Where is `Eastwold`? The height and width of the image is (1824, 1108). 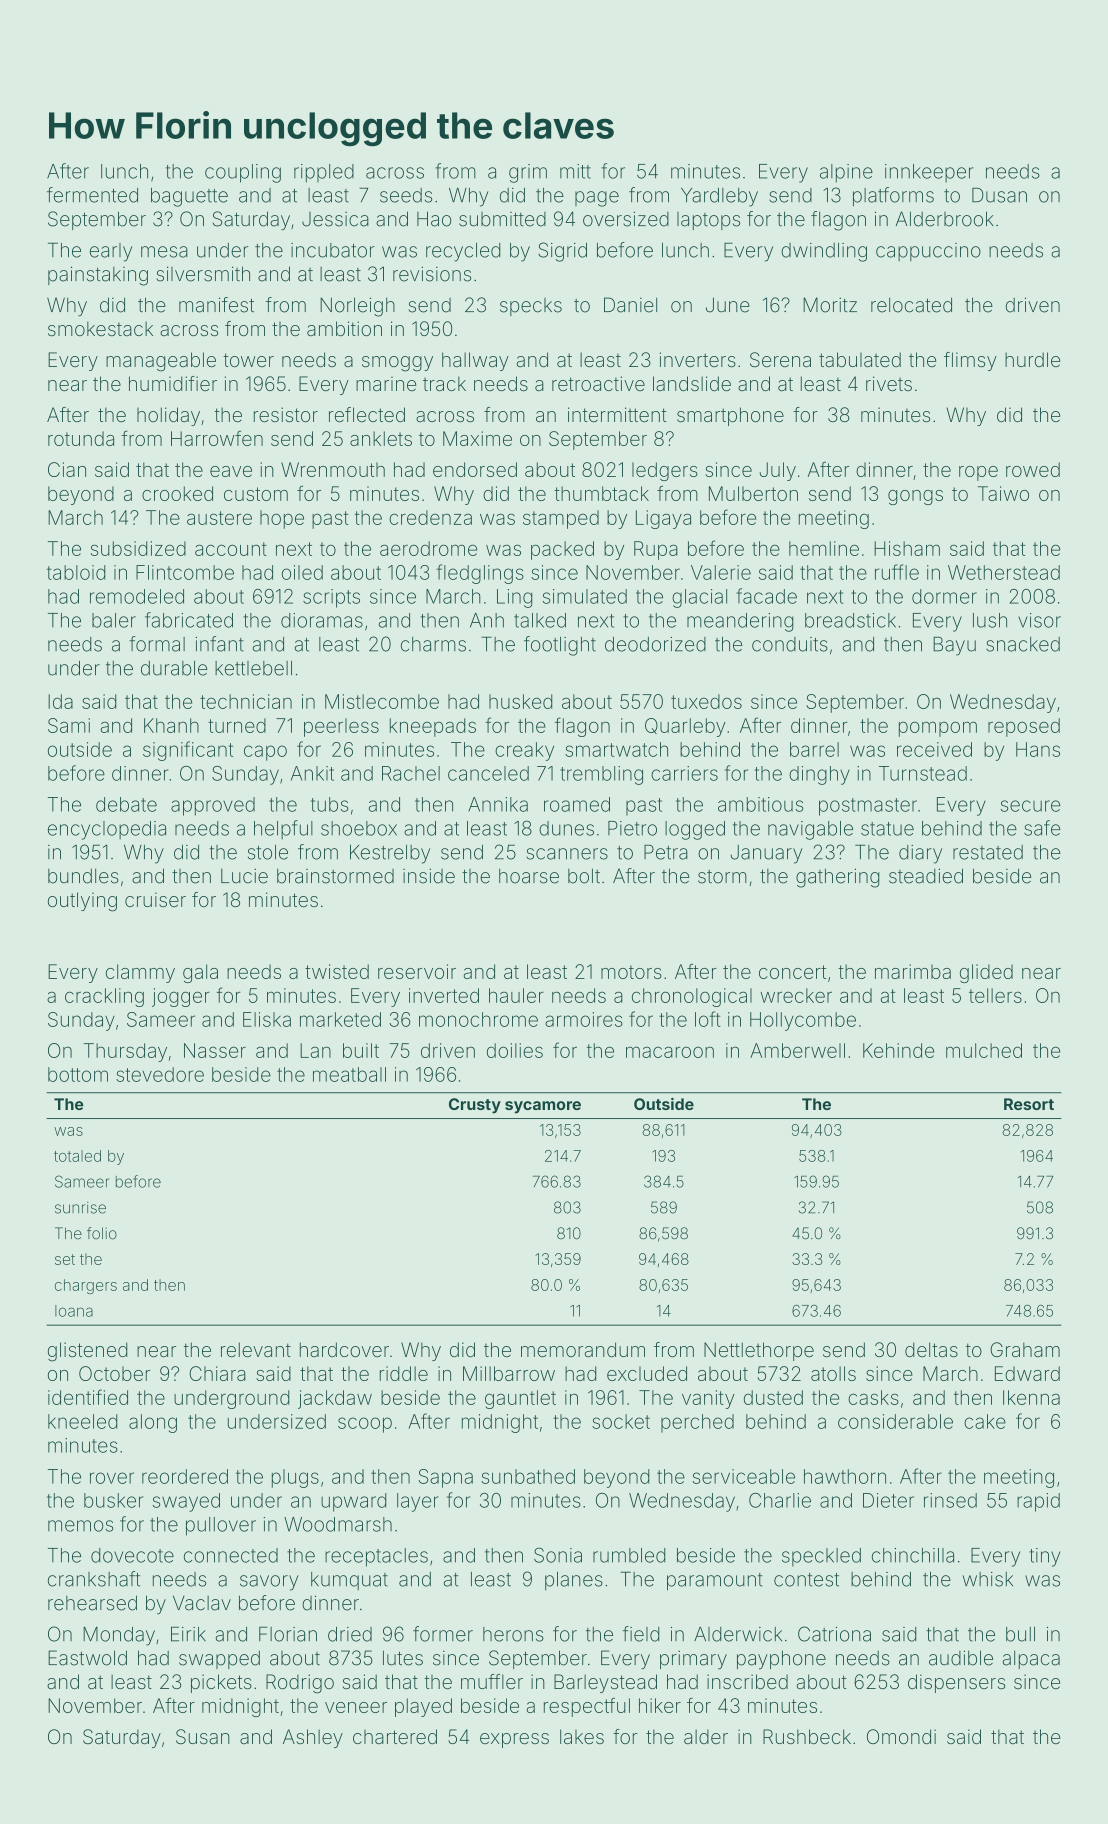
Eastwold is located at coordinates (87, 1658).
